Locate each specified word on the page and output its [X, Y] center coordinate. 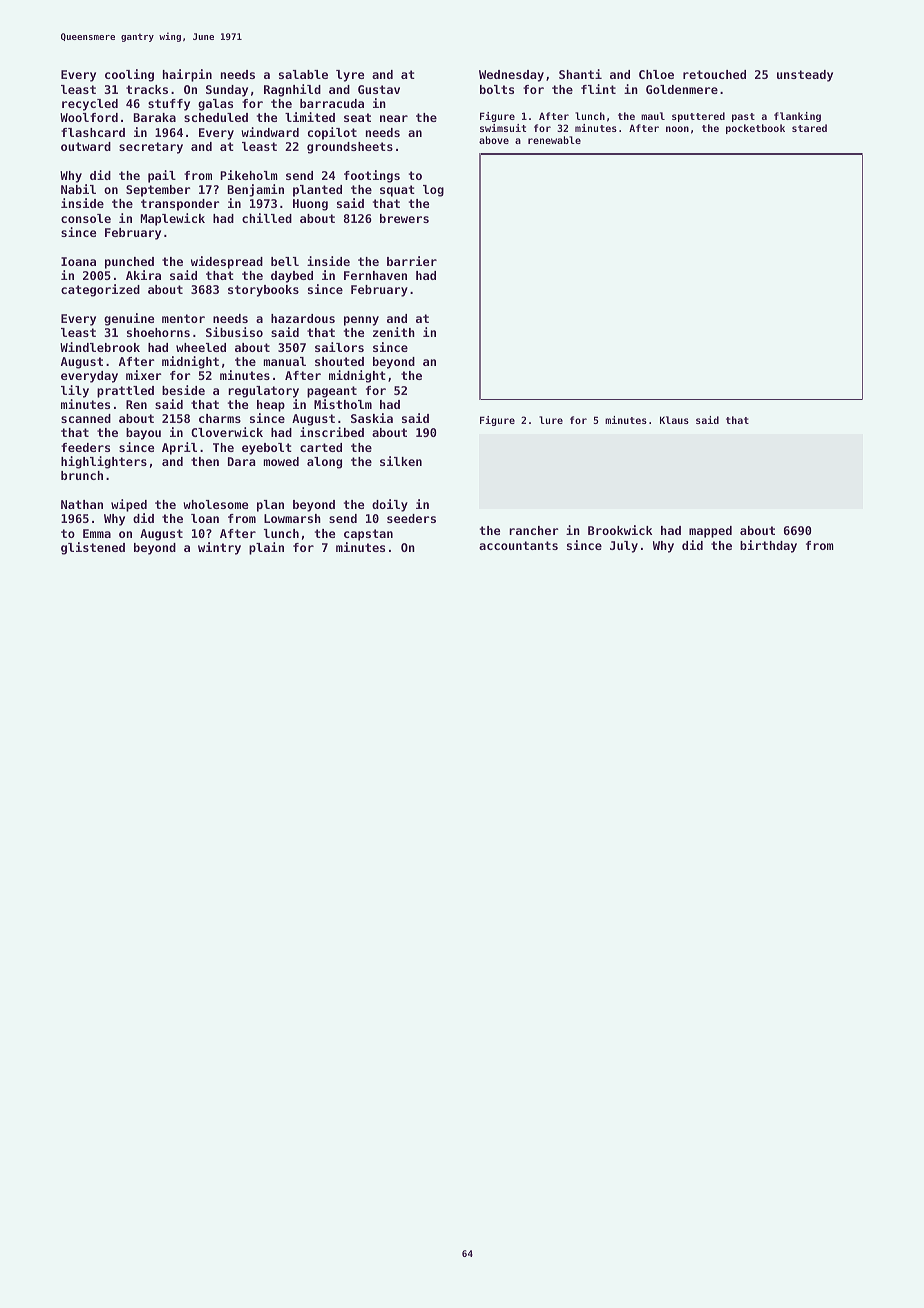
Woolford [89, 117]
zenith [394, 332]
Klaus [674, 420]
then [205, 461]
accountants [518, 545]
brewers [404, 218]
